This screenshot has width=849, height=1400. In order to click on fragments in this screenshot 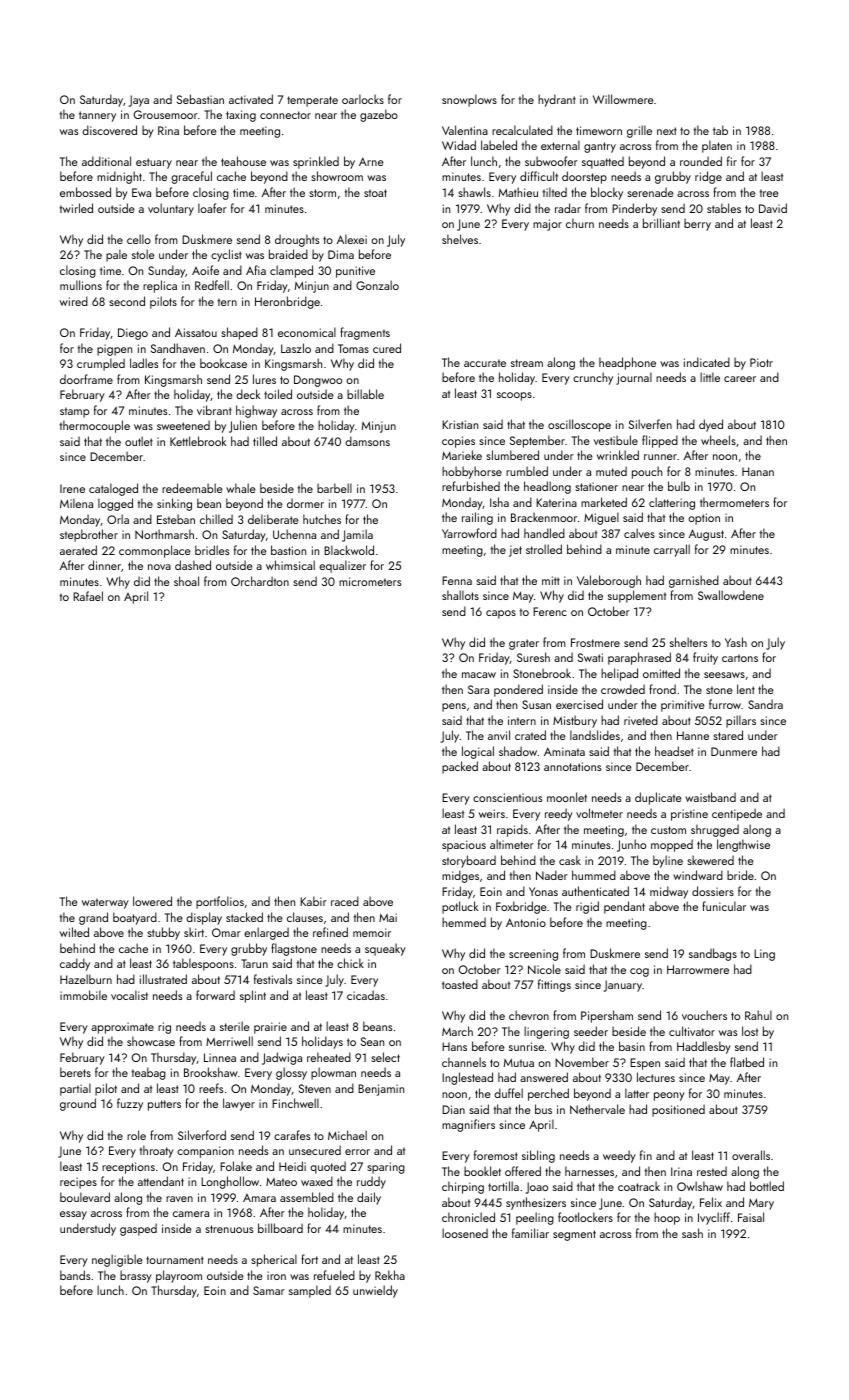, I will do `click(365, 333)`.
